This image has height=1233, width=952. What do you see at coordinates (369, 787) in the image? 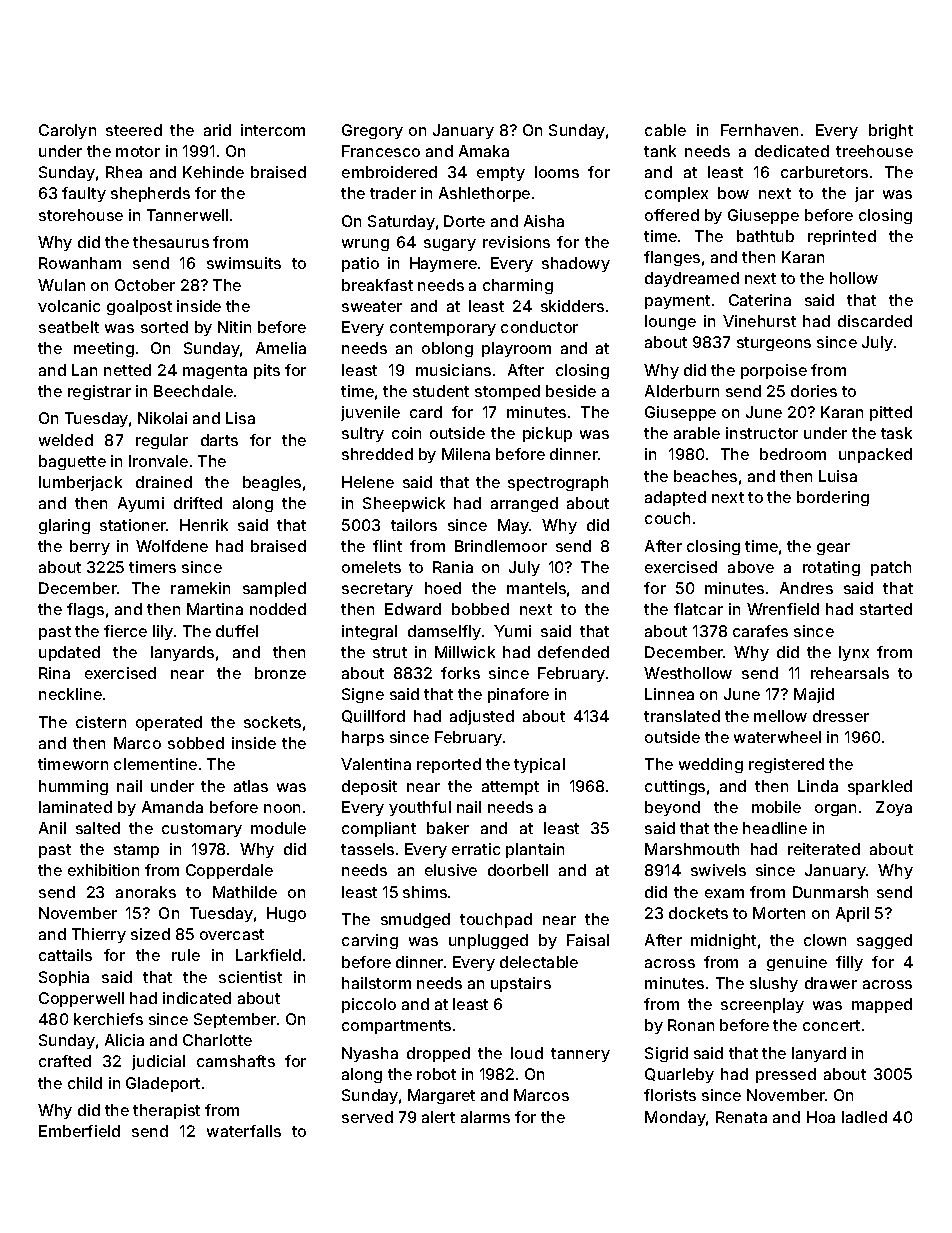
I see `deposit` at bounding box center [369, 787].
